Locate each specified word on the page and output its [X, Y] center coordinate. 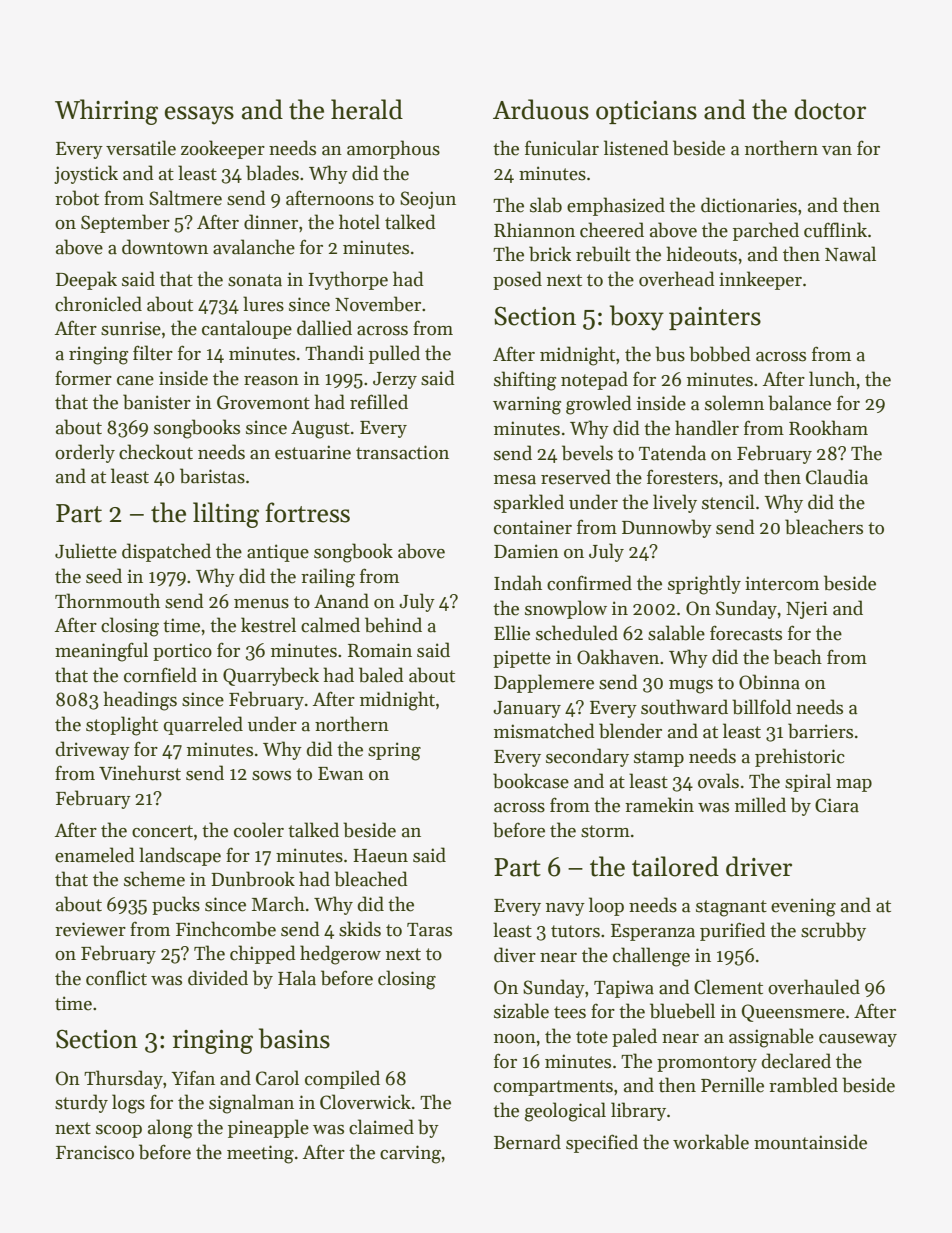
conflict [116, 978]
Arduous [541, 109]
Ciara [837, 805]
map [854, 785]
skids [360, 929]
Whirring [106, 112]
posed [517, 280]
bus [670, 354]
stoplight [122, 726]
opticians [646, 112]
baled [381, 675]
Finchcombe [226, 929]
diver [515, 955]
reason [271, 381]
